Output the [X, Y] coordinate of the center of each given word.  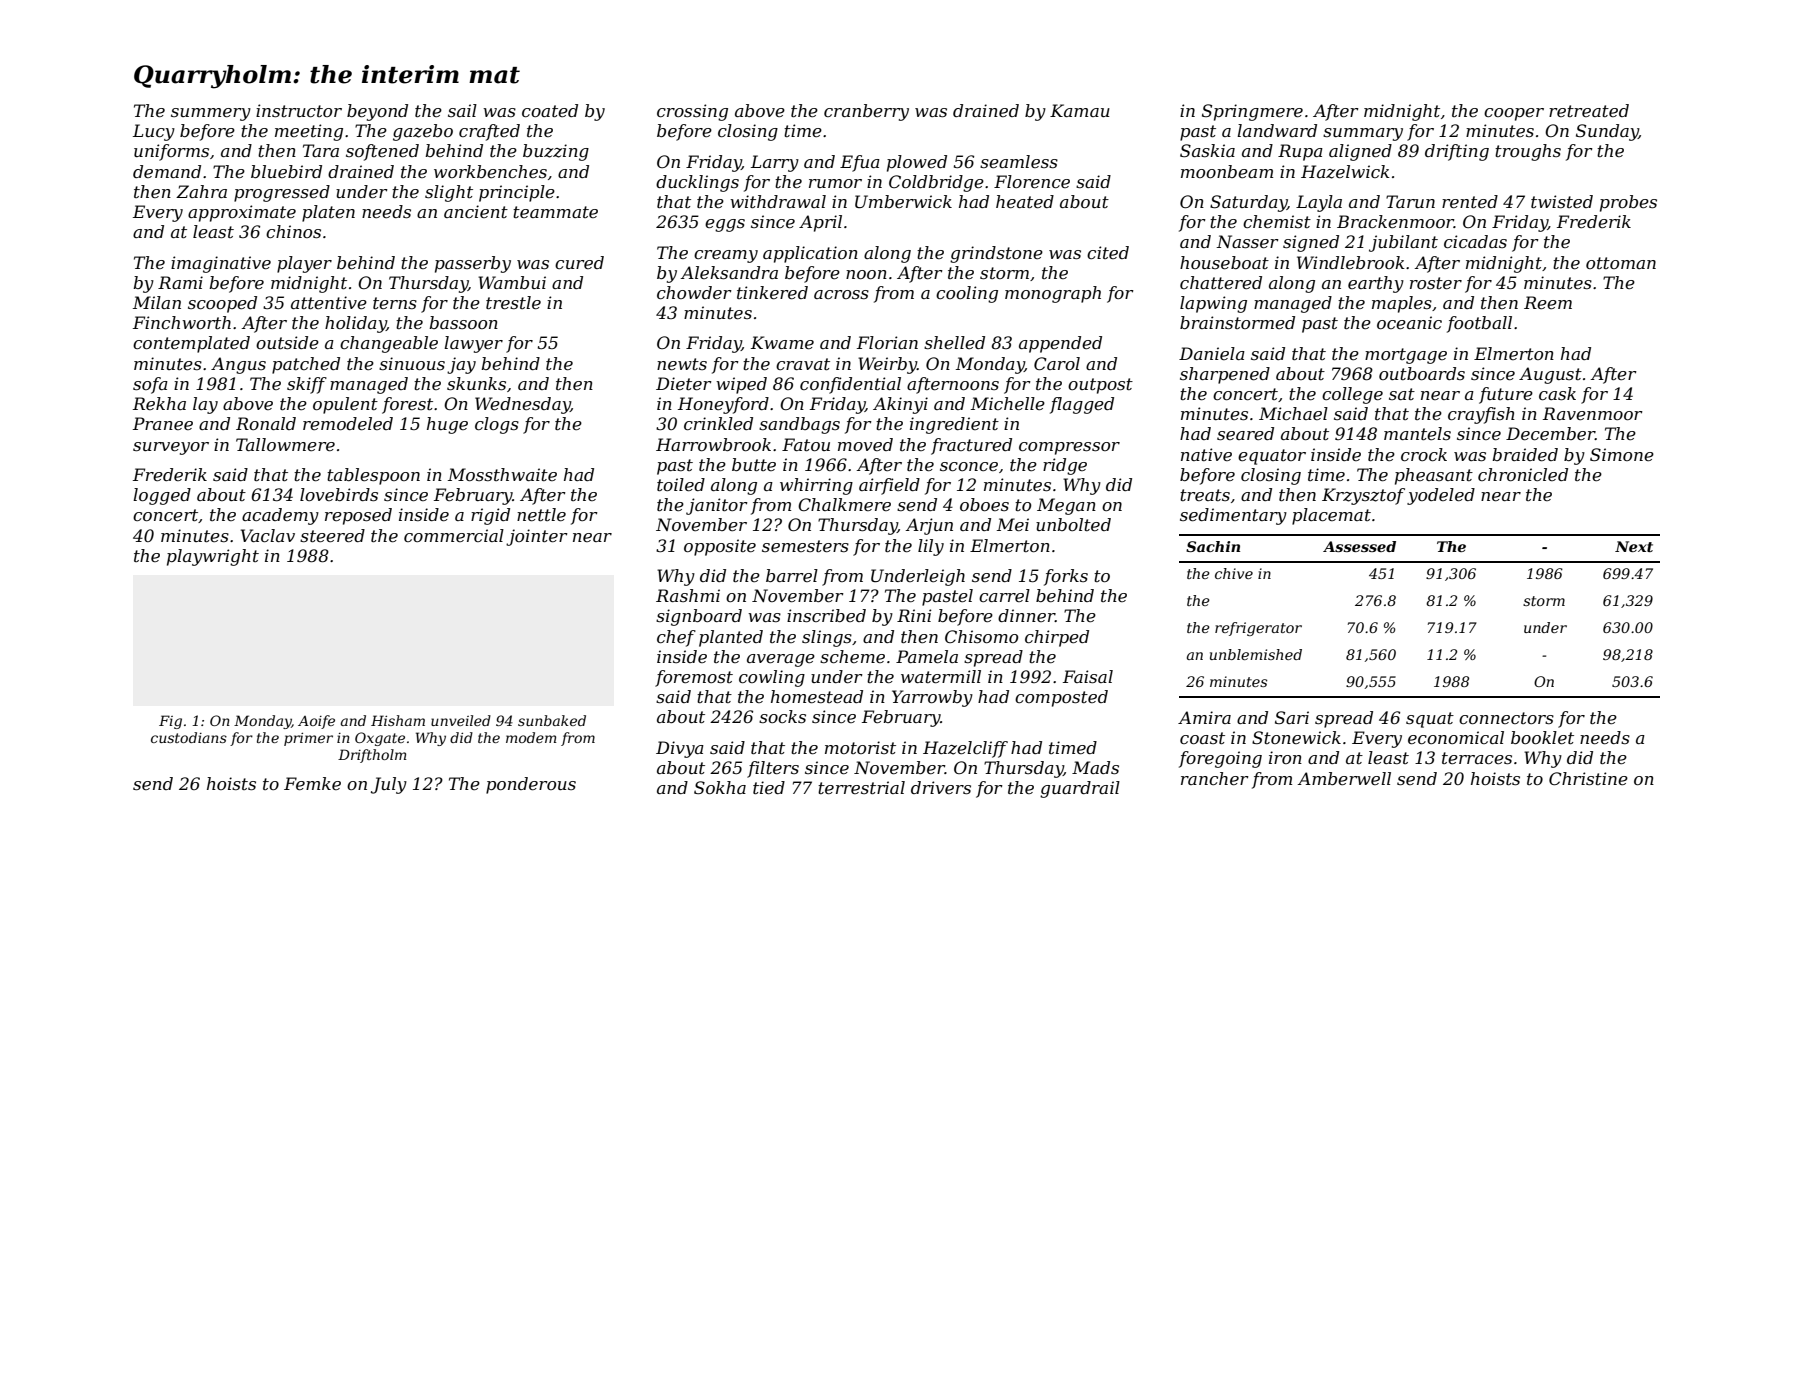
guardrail [1080, 789]
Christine [1588, 778]
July [389, 785]
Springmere [1252, 112]
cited [1108, 252]
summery [211, 114]
